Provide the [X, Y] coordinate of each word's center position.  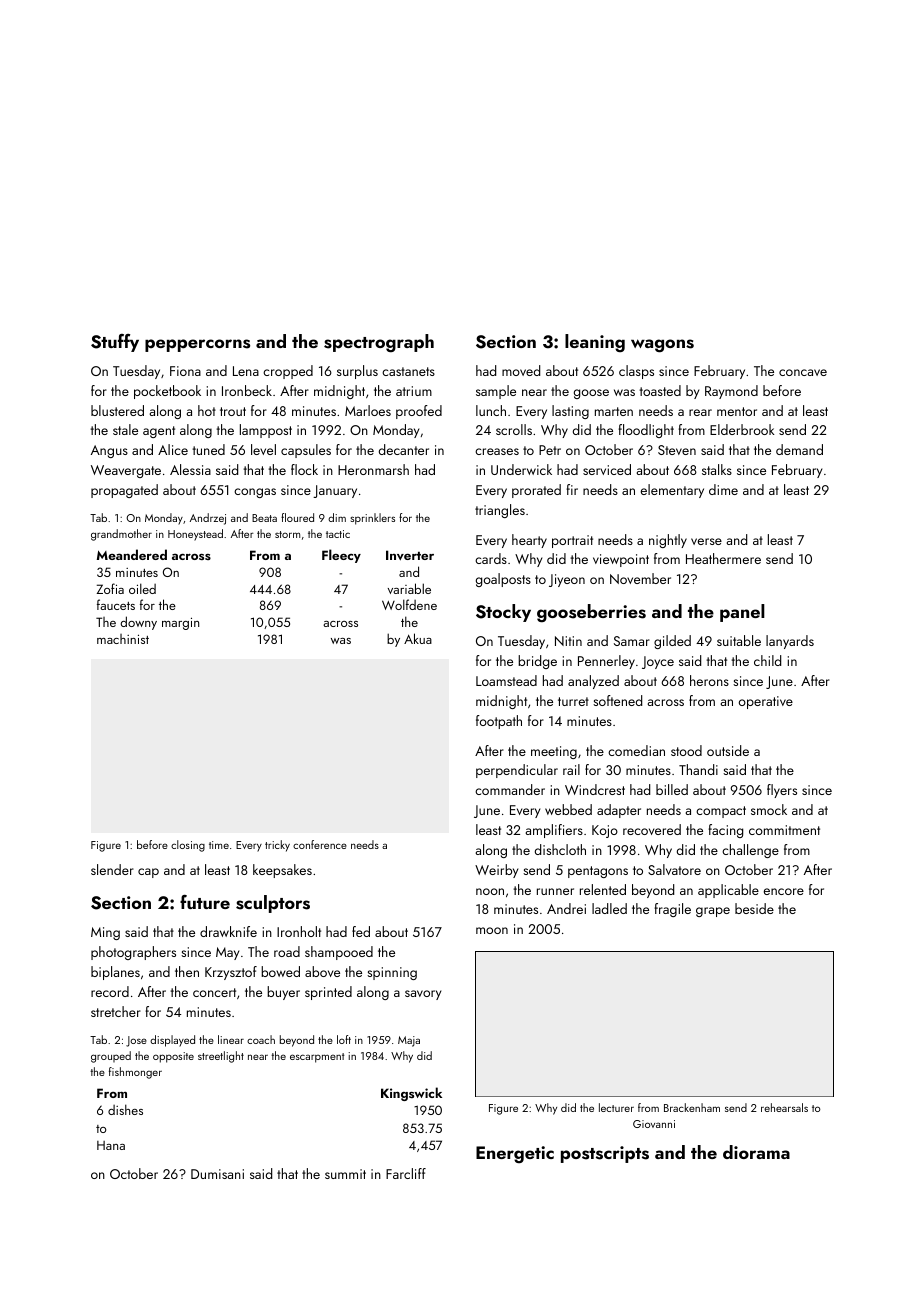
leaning [595, 343]
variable [409, 588]
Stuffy [115, 343]
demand [799, 449]
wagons [662, 346]
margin [180, 623]
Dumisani [217, 1174]
